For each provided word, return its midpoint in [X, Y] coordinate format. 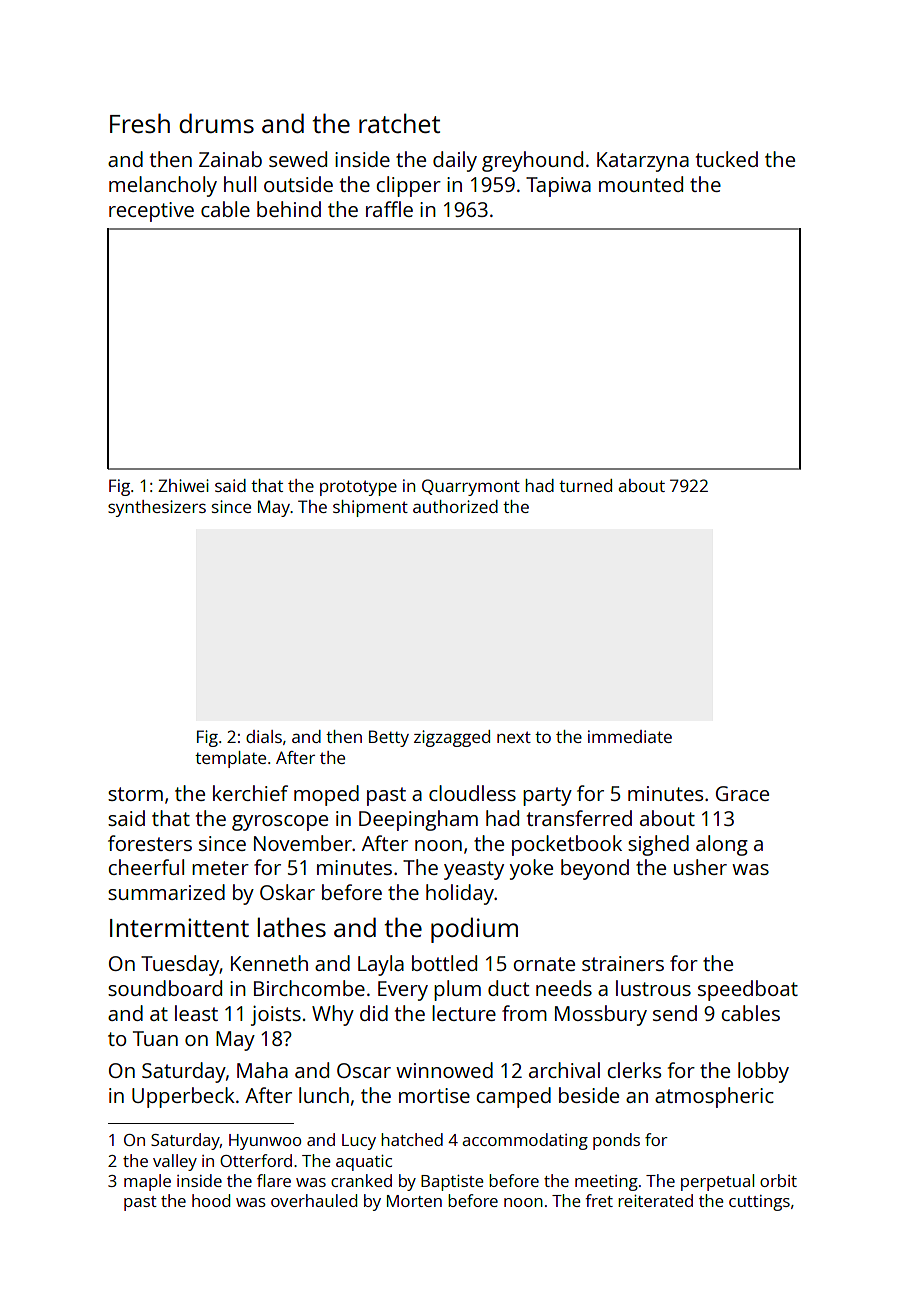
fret [599, 1200]
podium [474, 930]
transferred [579, 818]
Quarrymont [471, 487]
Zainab [230, 159]
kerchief [250, 793]
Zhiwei [183, 485]
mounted [641, 184]
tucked [727, 159]
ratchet [399, 123]
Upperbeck [183, 1097]
